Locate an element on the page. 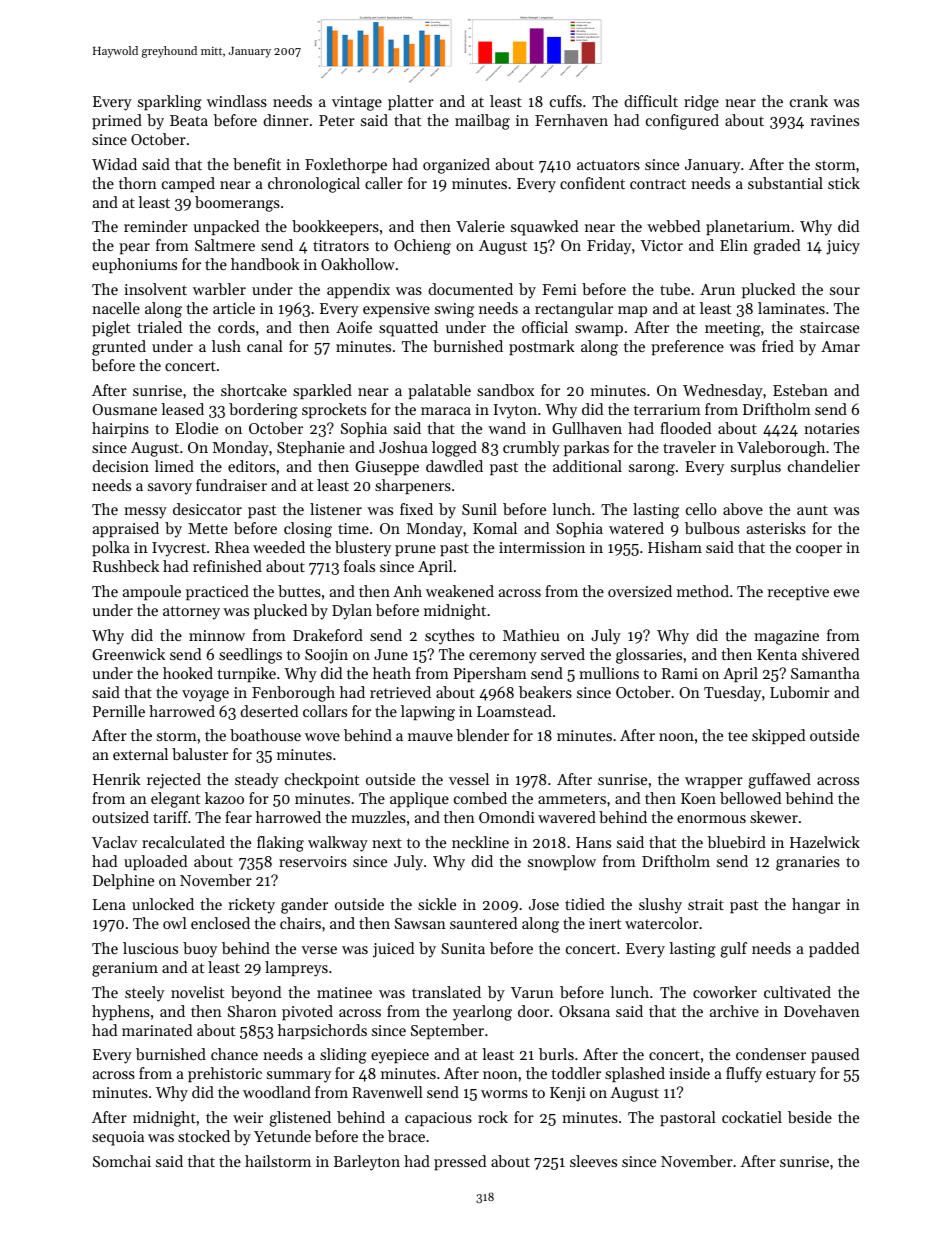 The width and height of the page is (952, 1233). Yetunde is located at coordinates (282, 1136).
